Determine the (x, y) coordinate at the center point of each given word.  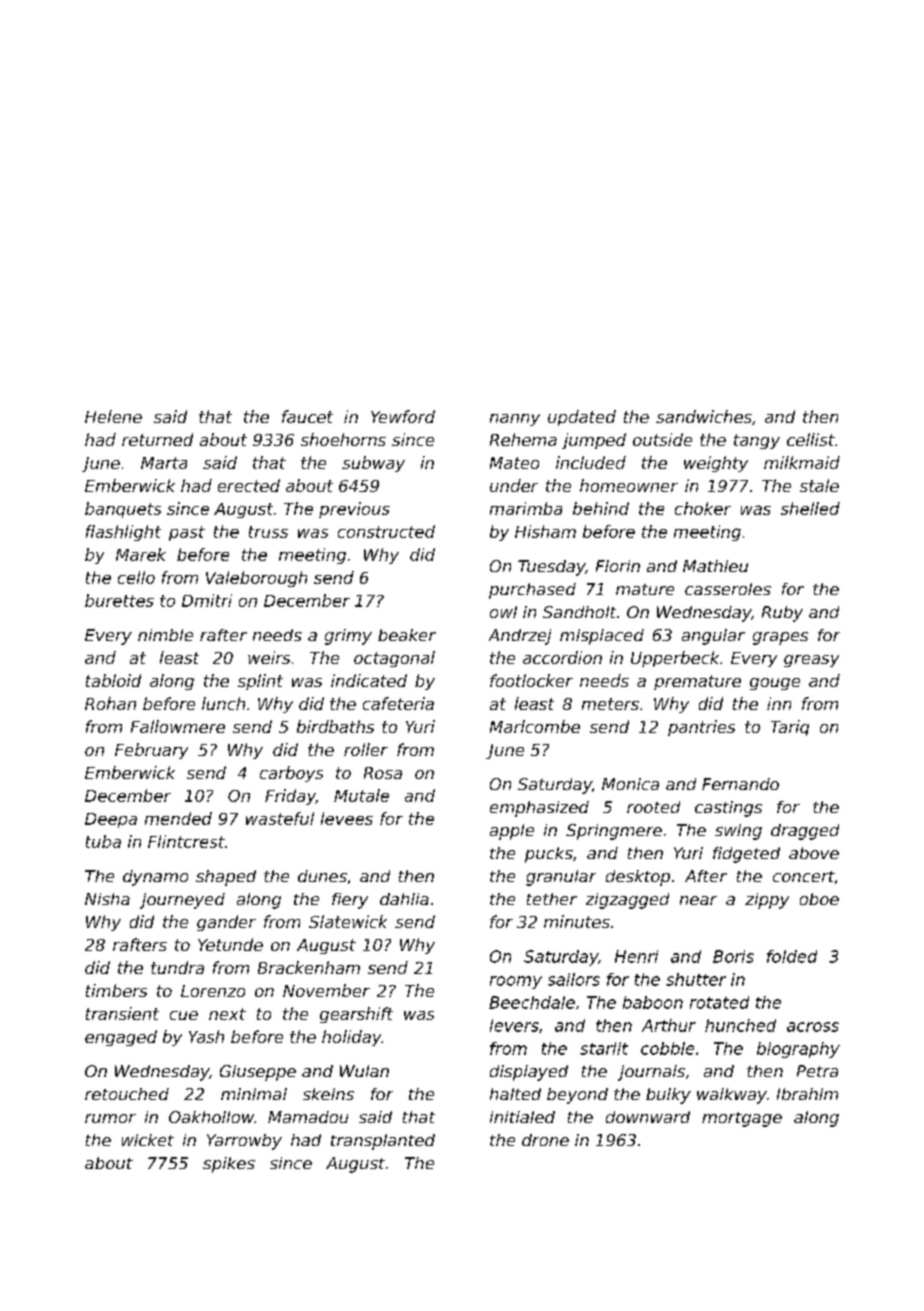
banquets (123, 510)
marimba (526, 508)
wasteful (280, 818)
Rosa (383, 773)
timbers (116, 990)
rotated (719, 1002)
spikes (229, 1165)
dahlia (404, 899)
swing (738, 832)
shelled (810, 508)
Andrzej (520, 637)
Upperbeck (675, 659)
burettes (119, 600)
